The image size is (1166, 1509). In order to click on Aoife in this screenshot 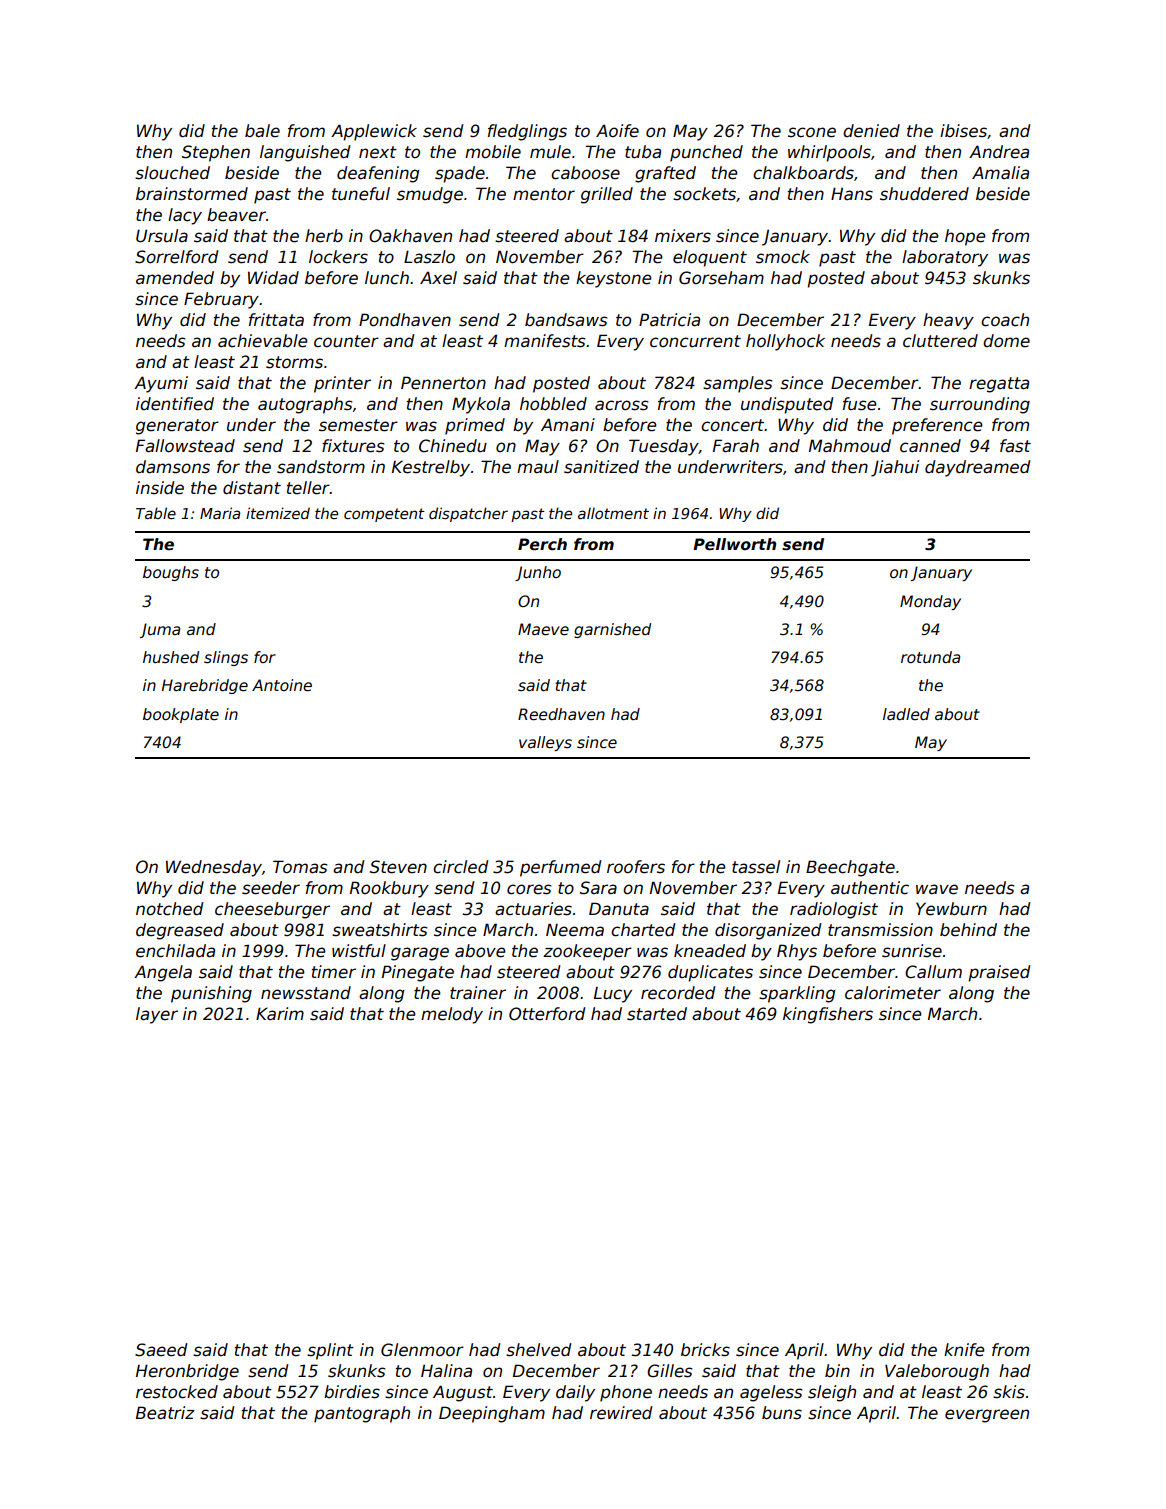, I will do `click(617, 131)`.
